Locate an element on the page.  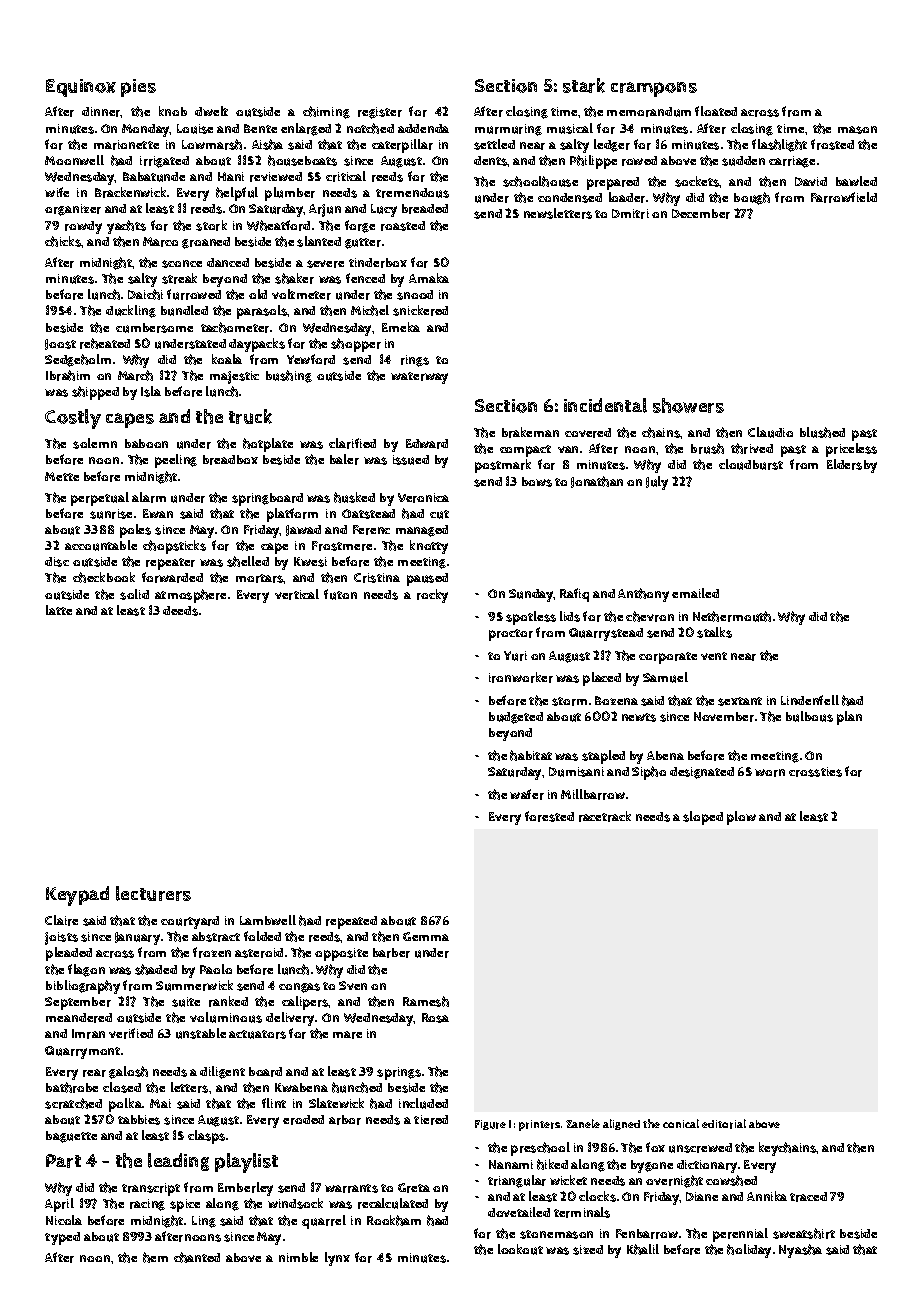
hem is located at coordinates (155, 1257).
